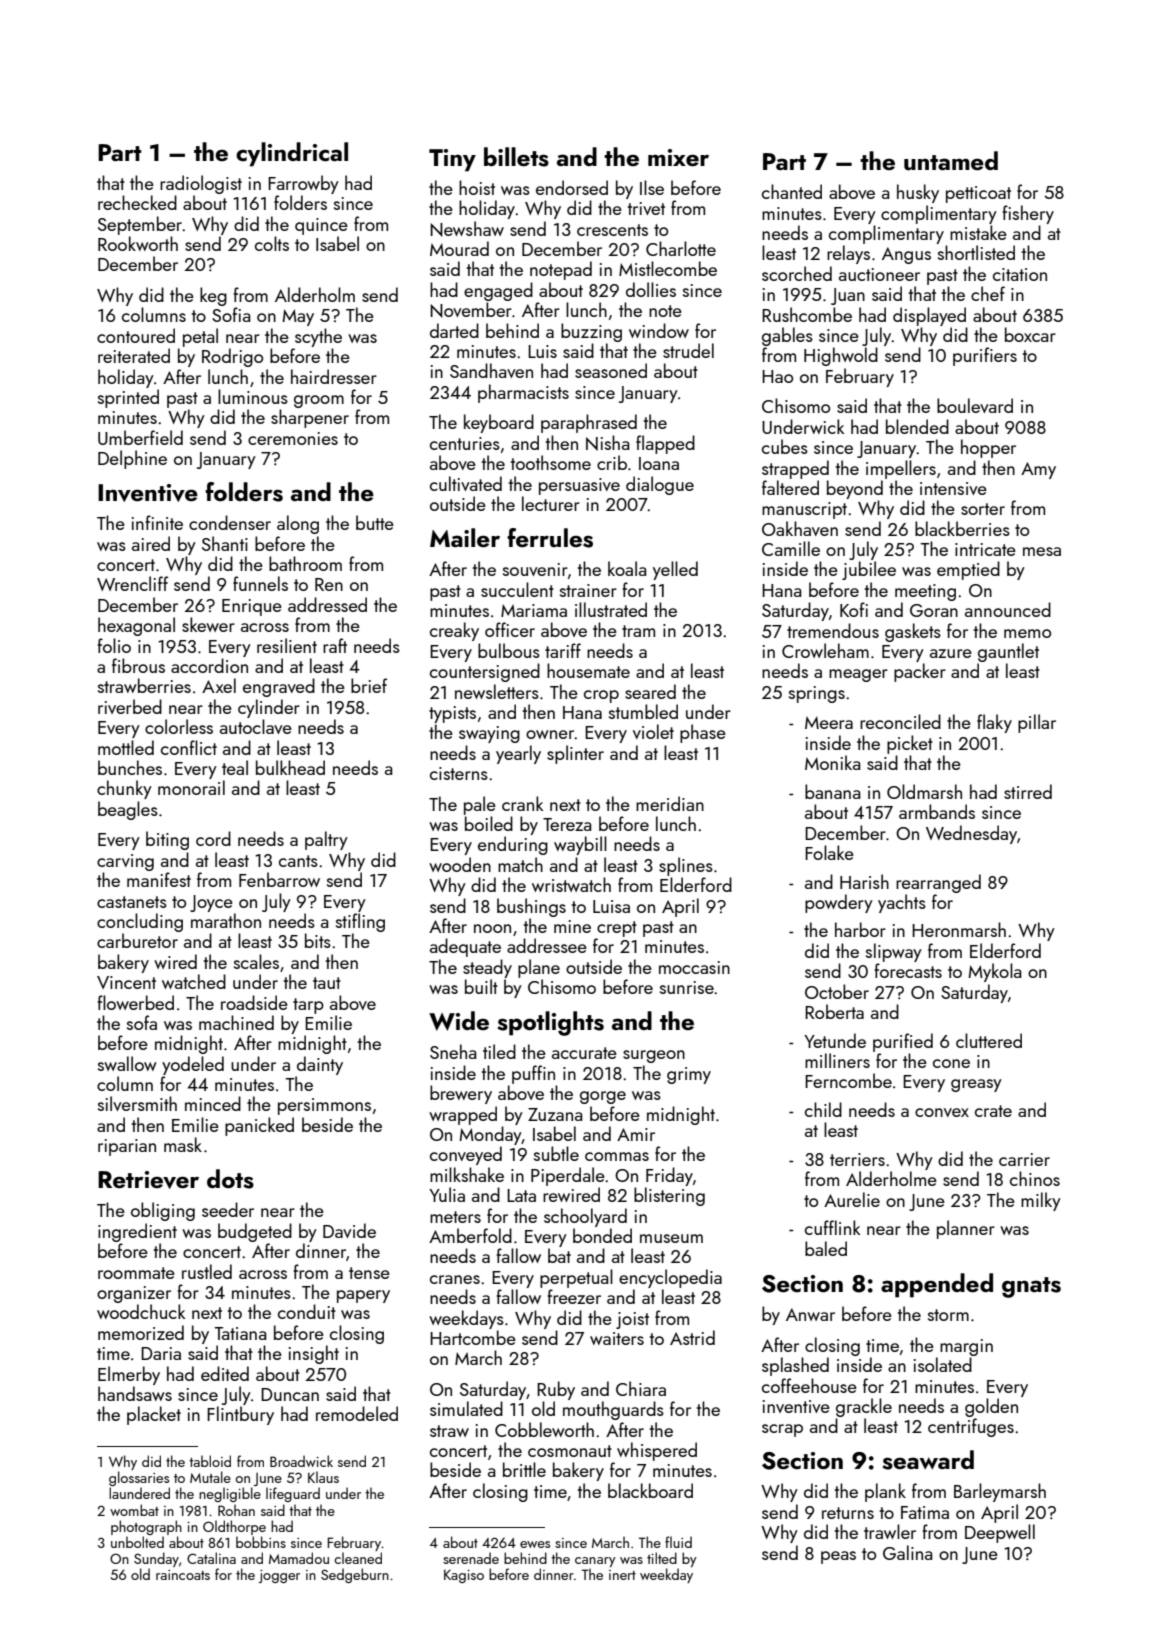 This screenshot has height=1643, width=1162. I want to click on billets, so click(516, 157).
